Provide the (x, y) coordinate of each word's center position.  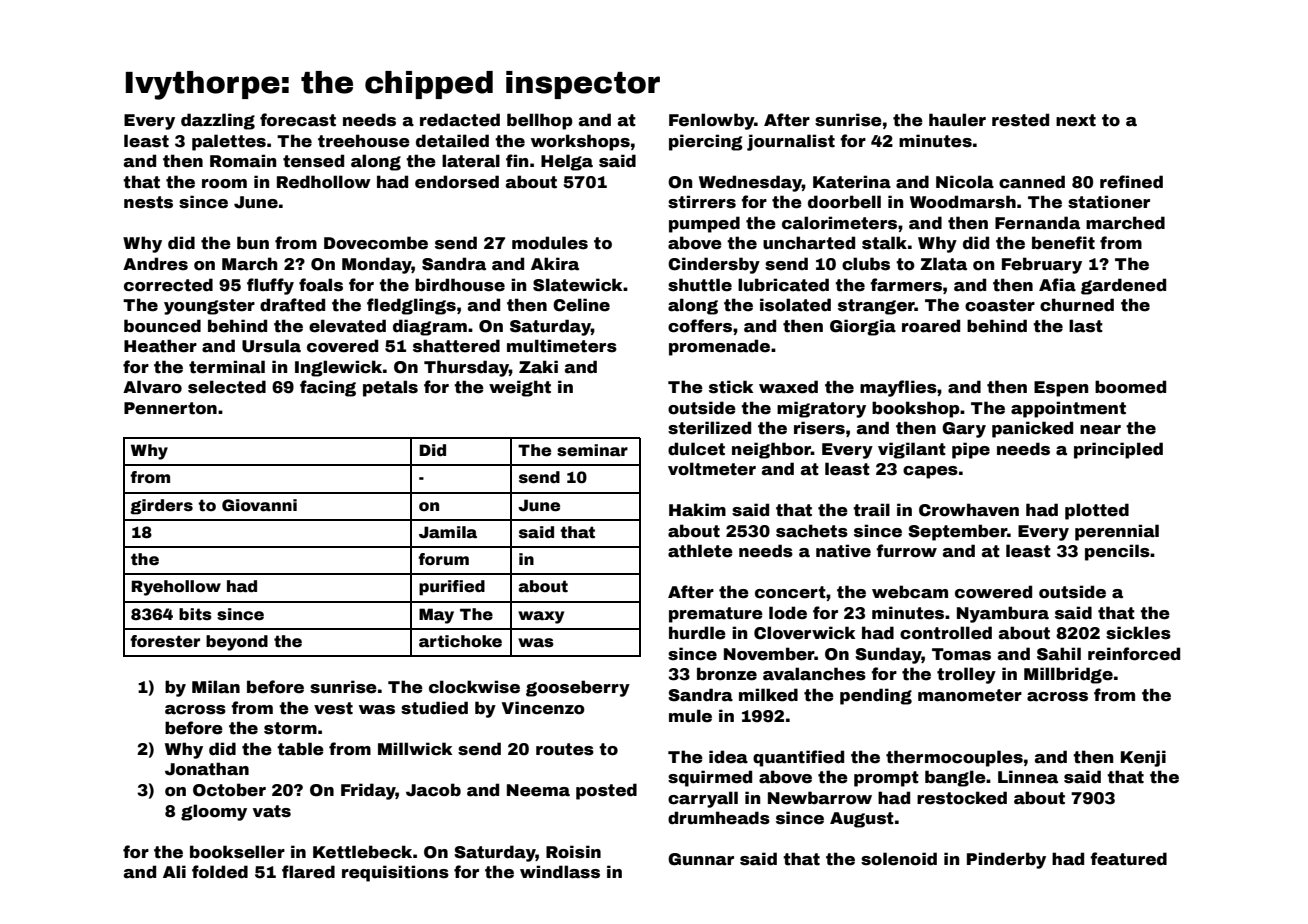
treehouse (364, 141)
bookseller (237, 852)
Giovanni (259, 505)
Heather (160, 346)
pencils (1117, 552)
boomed (1130, 387)
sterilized (709, 428)
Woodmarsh (963, 202)
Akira (555, 264)
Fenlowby (711, 121)
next (1076, 120)
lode (788, 613)
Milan (216, 687)
